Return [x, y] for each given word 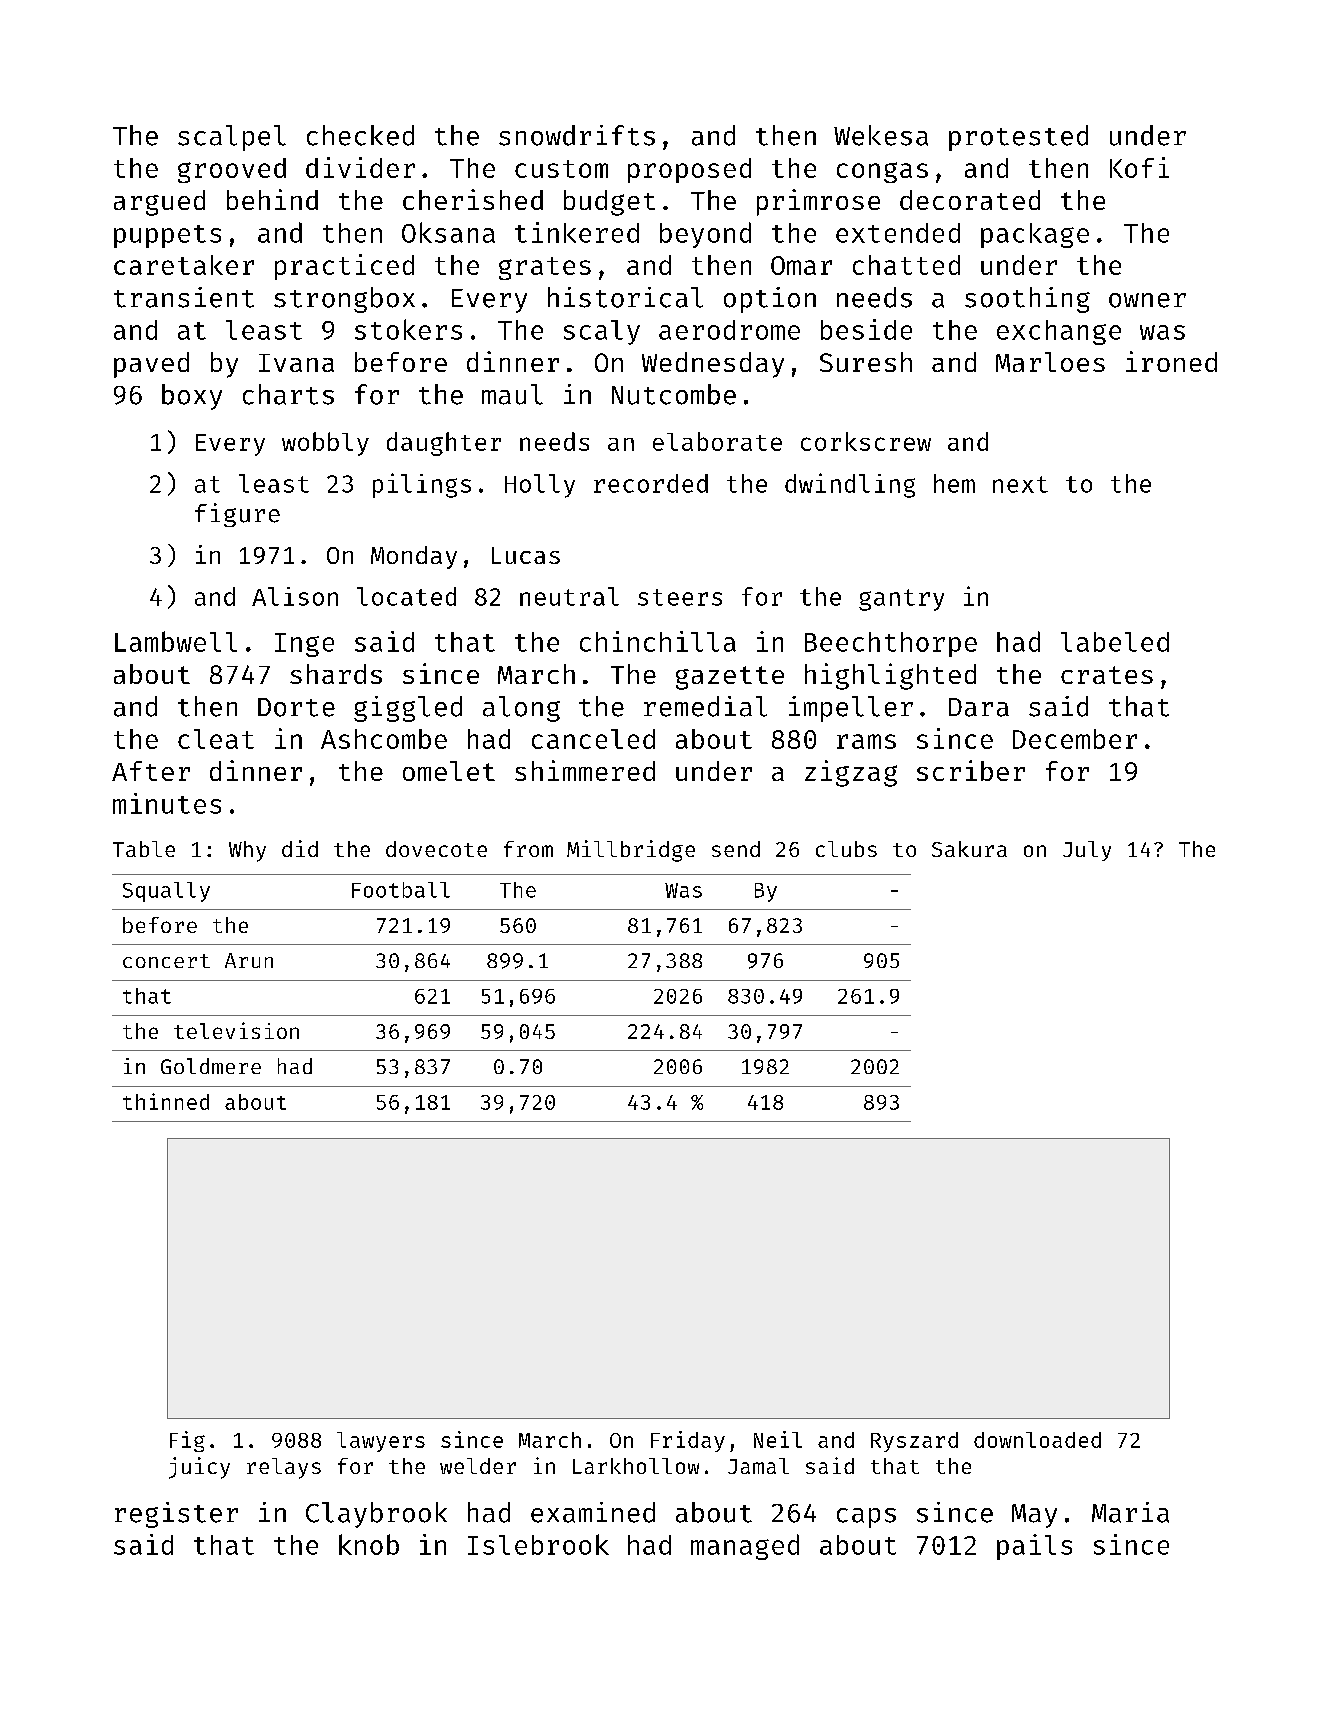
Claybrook [376, 1515]
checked [360, 135]
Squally [166, 892]
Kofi [1139, 167]
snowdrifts [577, 135]
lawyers [381, 1442]
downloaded [1037, 1440]
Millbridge [631, 851]
